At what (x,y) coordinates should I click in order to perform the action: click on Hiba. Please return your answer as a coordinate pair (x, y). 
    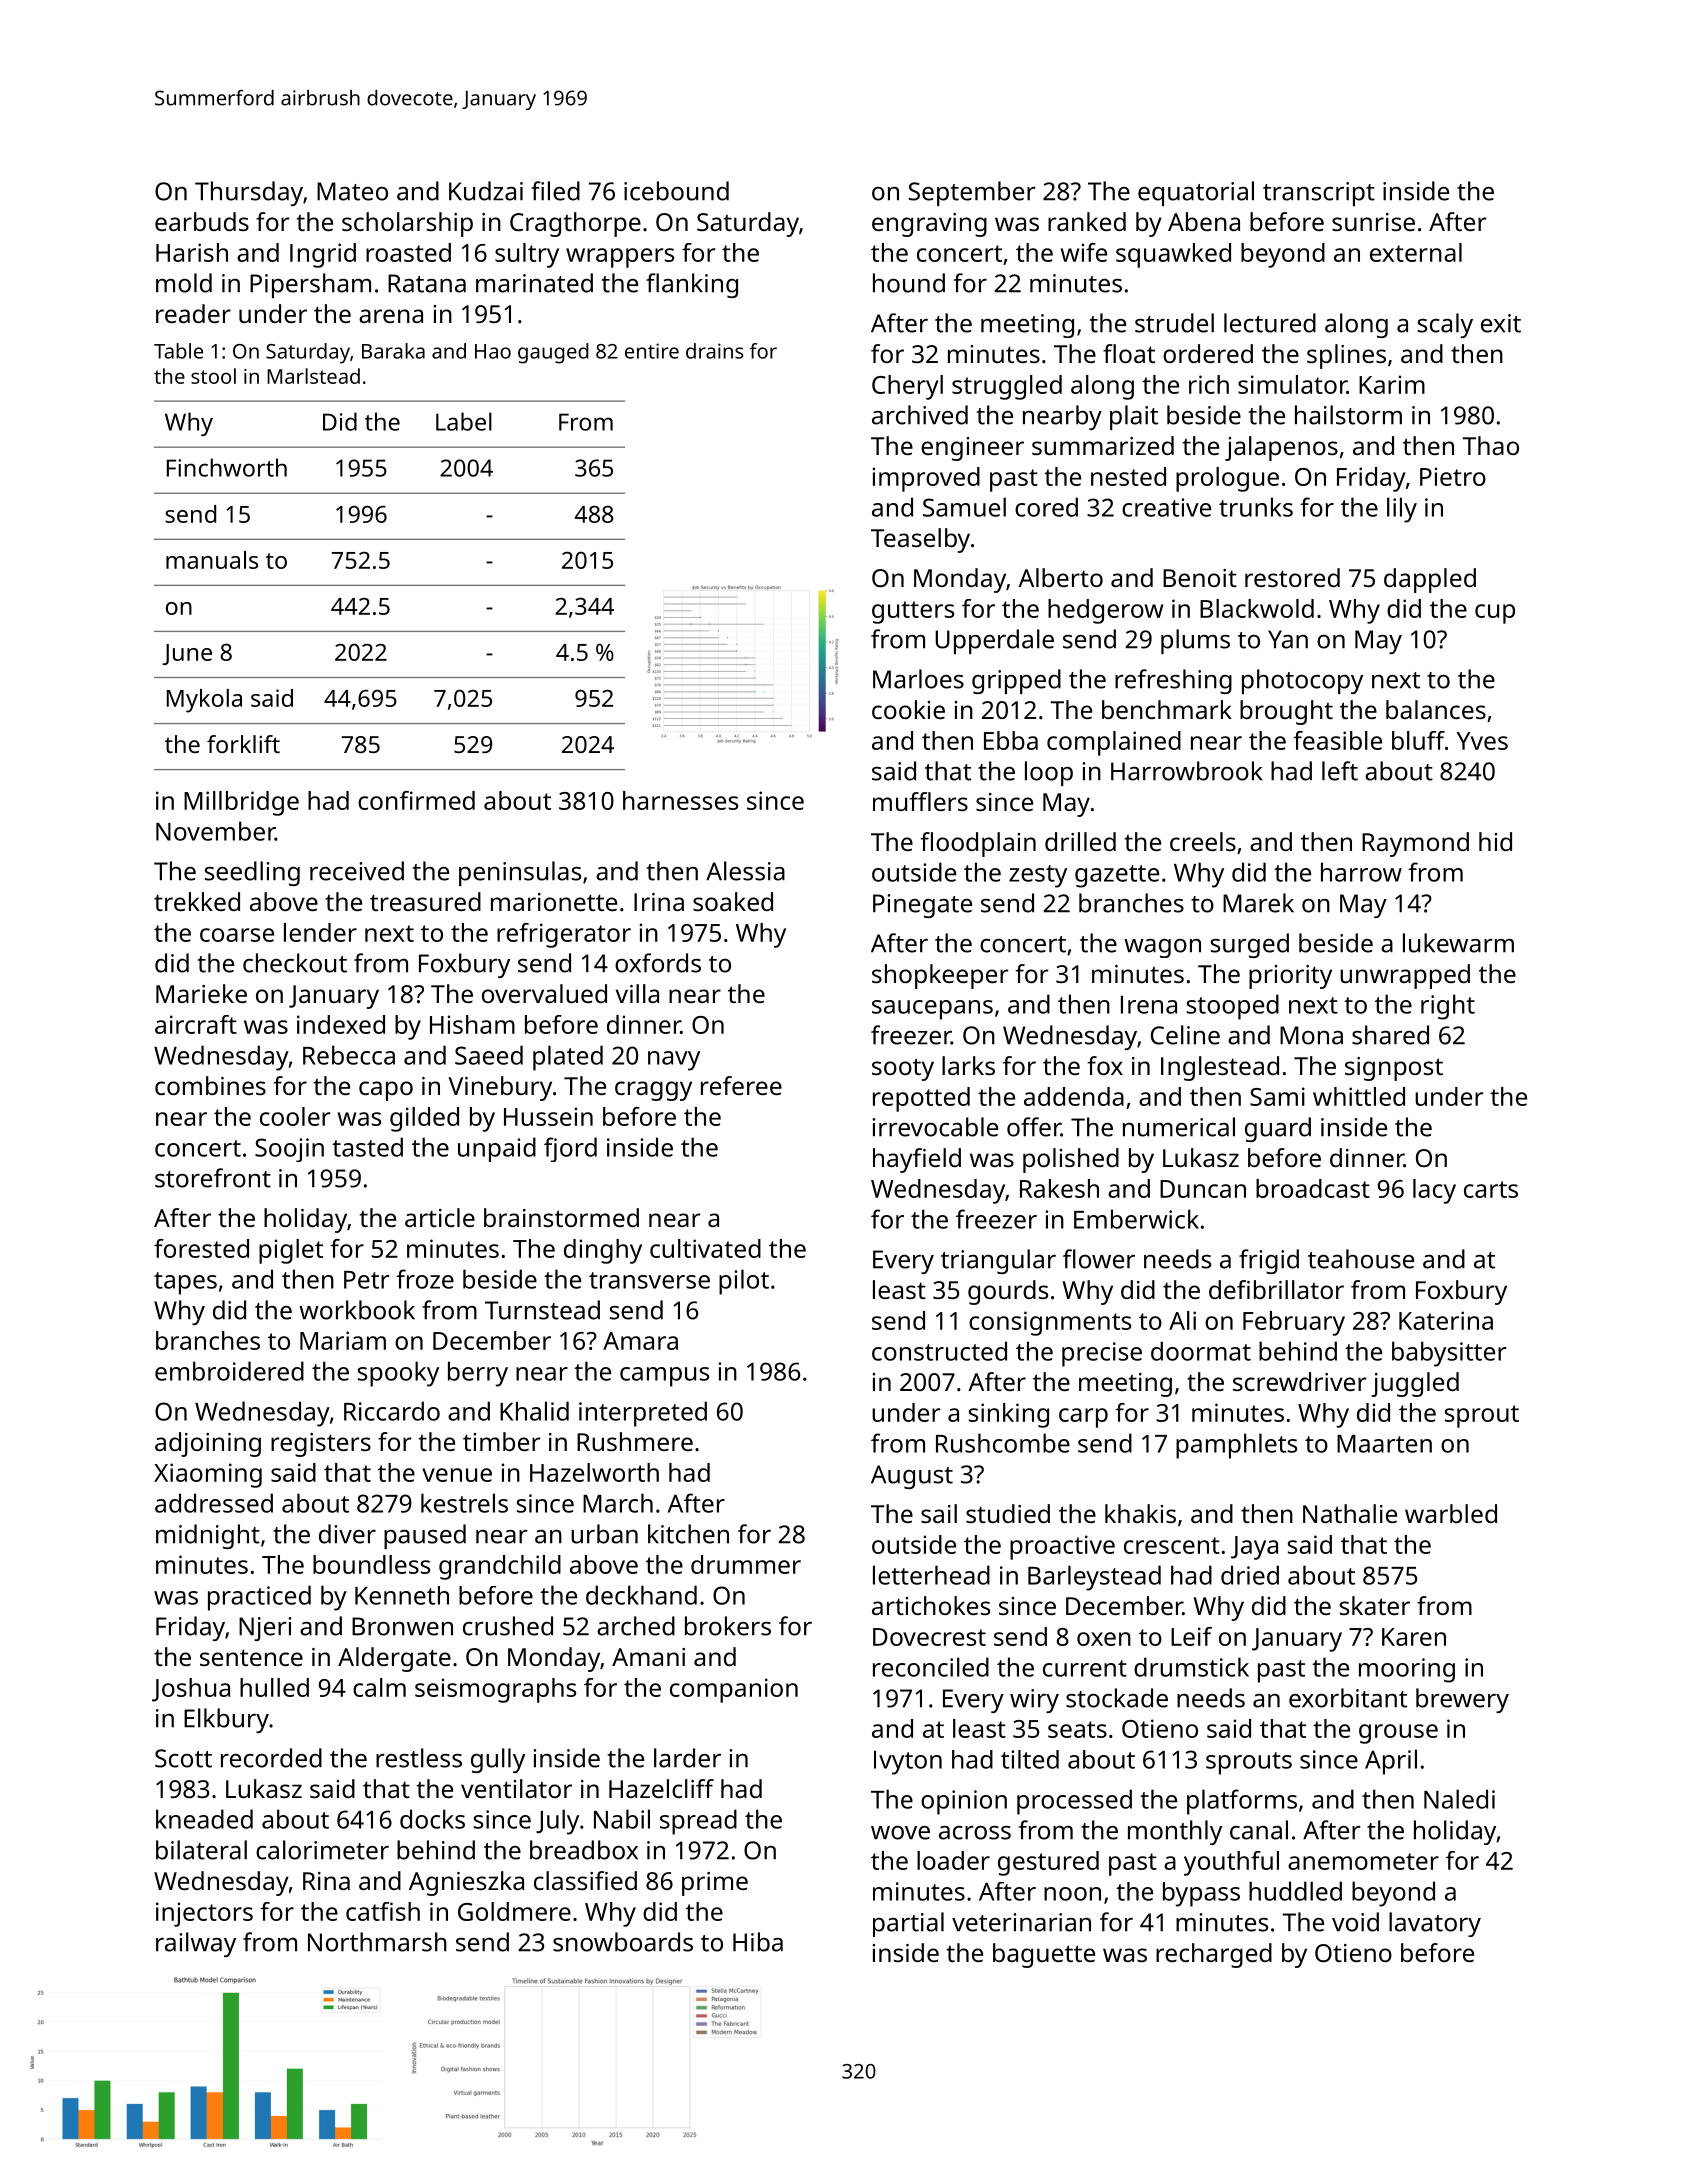
    Looking at the image, I should click on (758, 1942).
